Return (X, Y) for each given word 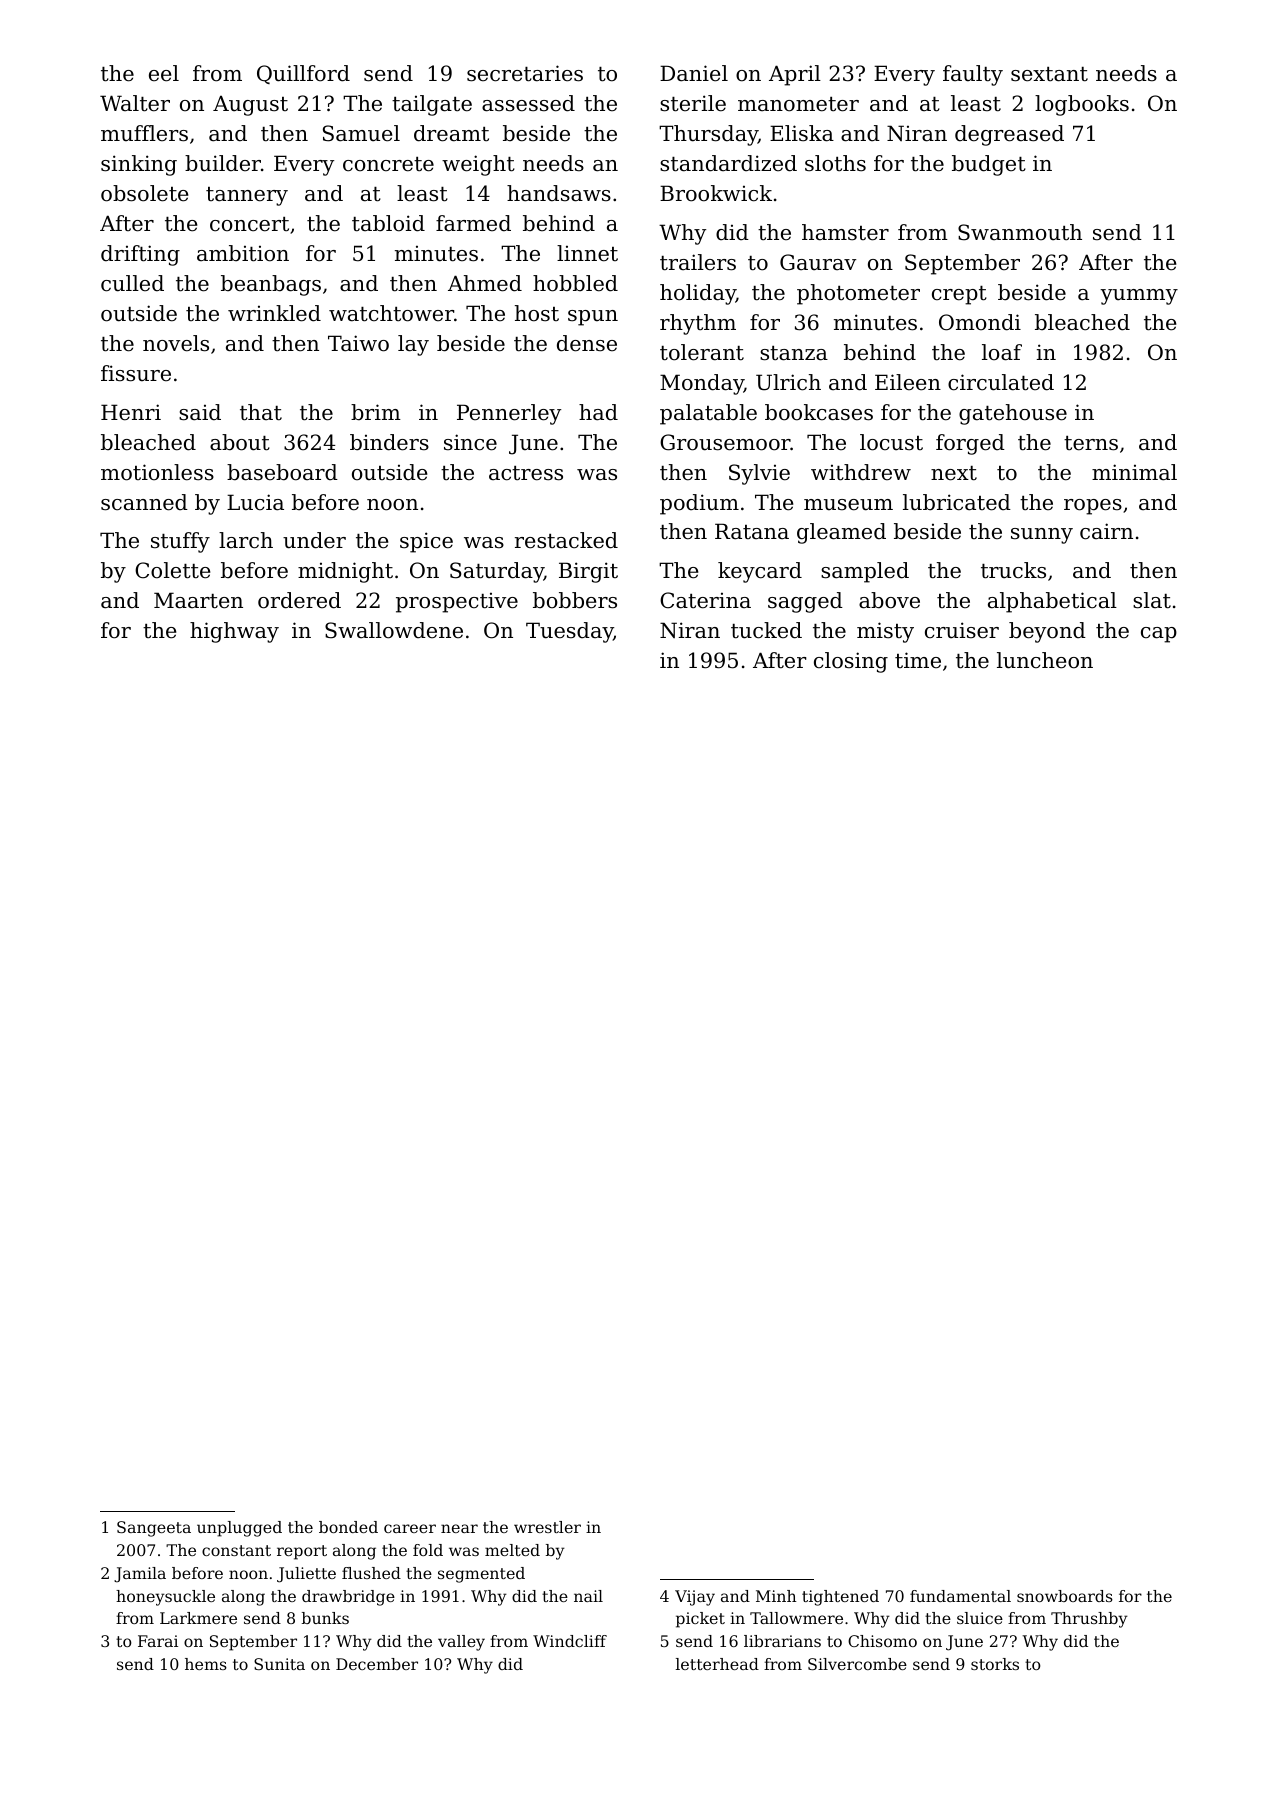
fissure (136, 373)
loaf (1002, 352)
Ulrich (788, 382)
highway (234, 632)
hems (206, 1664)
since (470, 442)
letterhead (717, 1664)
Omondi (980, 322)
